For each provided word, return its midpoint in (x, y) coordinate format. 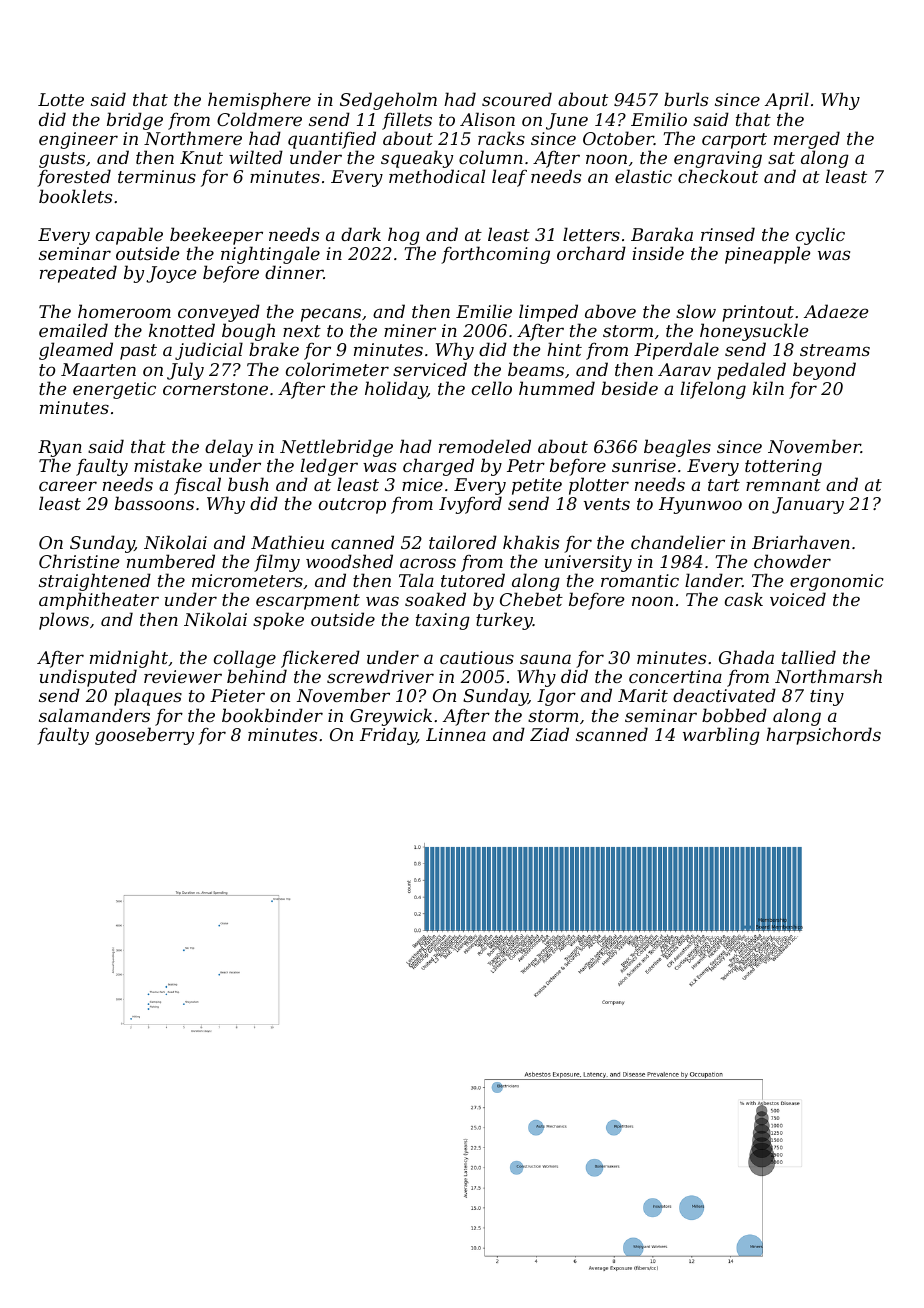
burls (686, 99)
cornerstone (215, 389)
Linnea (456, 734)
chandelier (678, 542)
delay (229, 448)
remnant (783, 485)
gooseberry (144, 736)
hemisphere (259, 101)
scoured (517, 99)
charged (438, 467)
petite (537, 486)
